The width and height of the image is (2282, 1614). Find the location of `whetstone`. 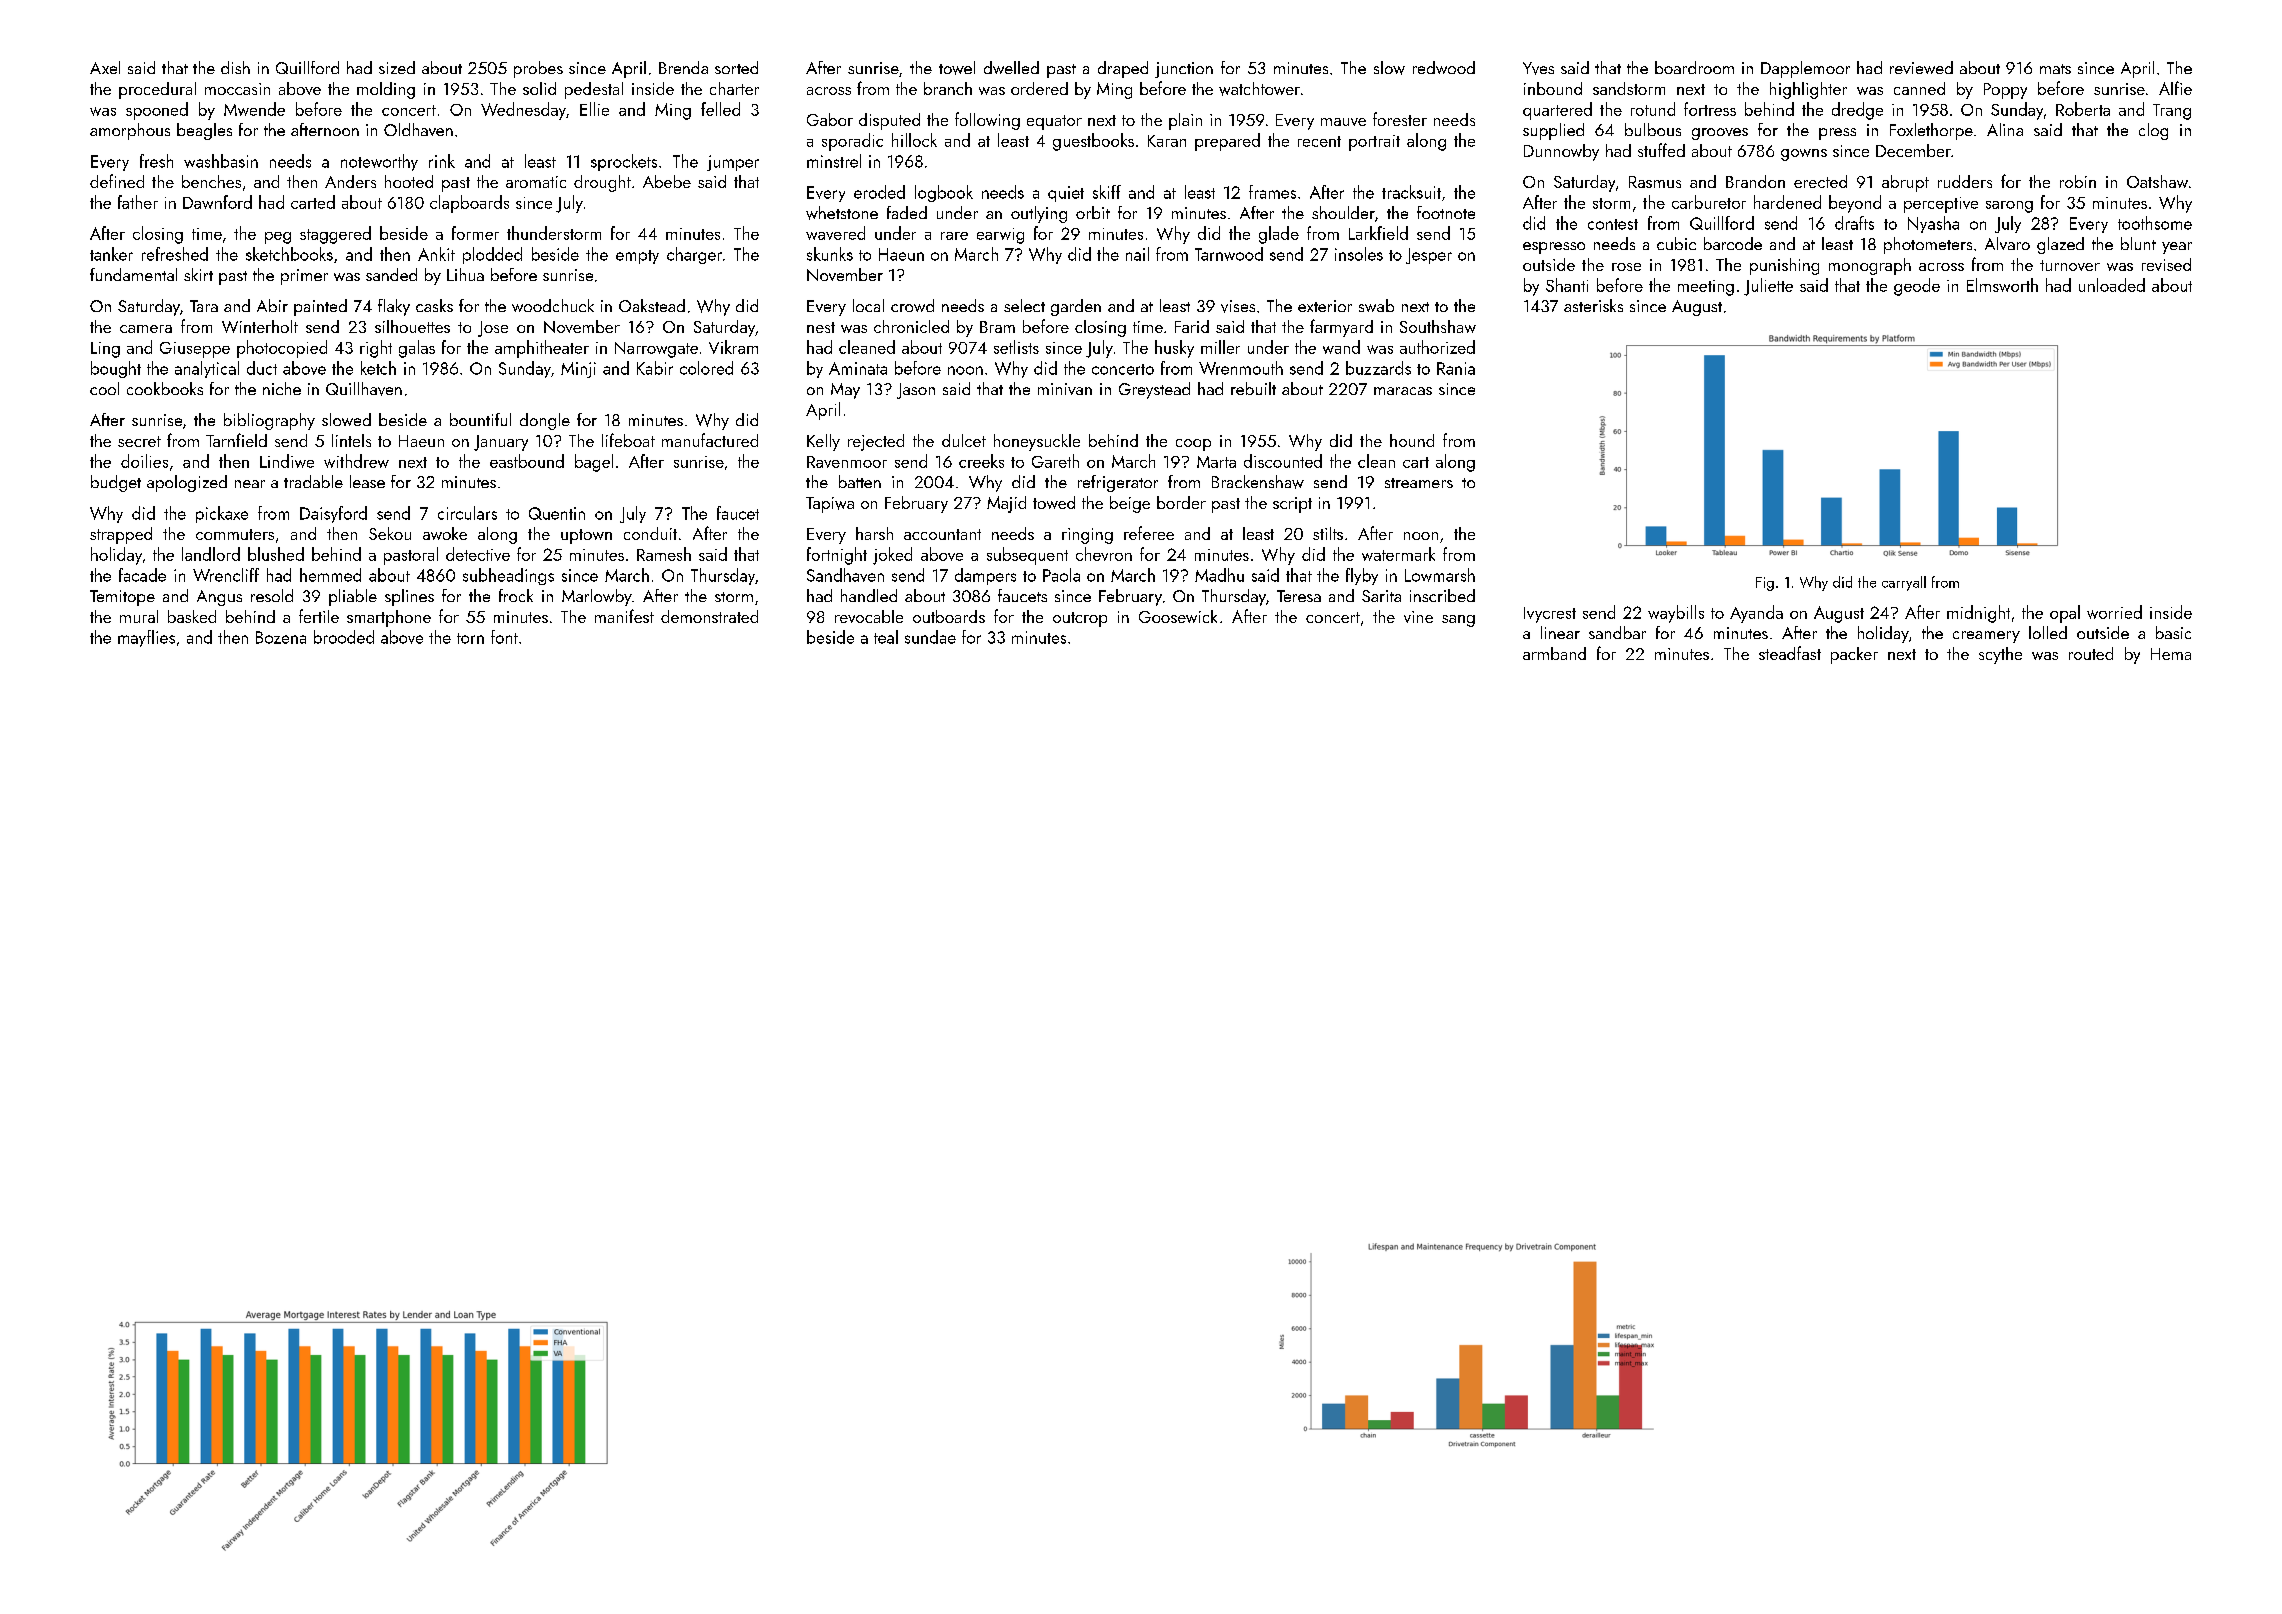

whetstone is located at coordinates (842, 213).
